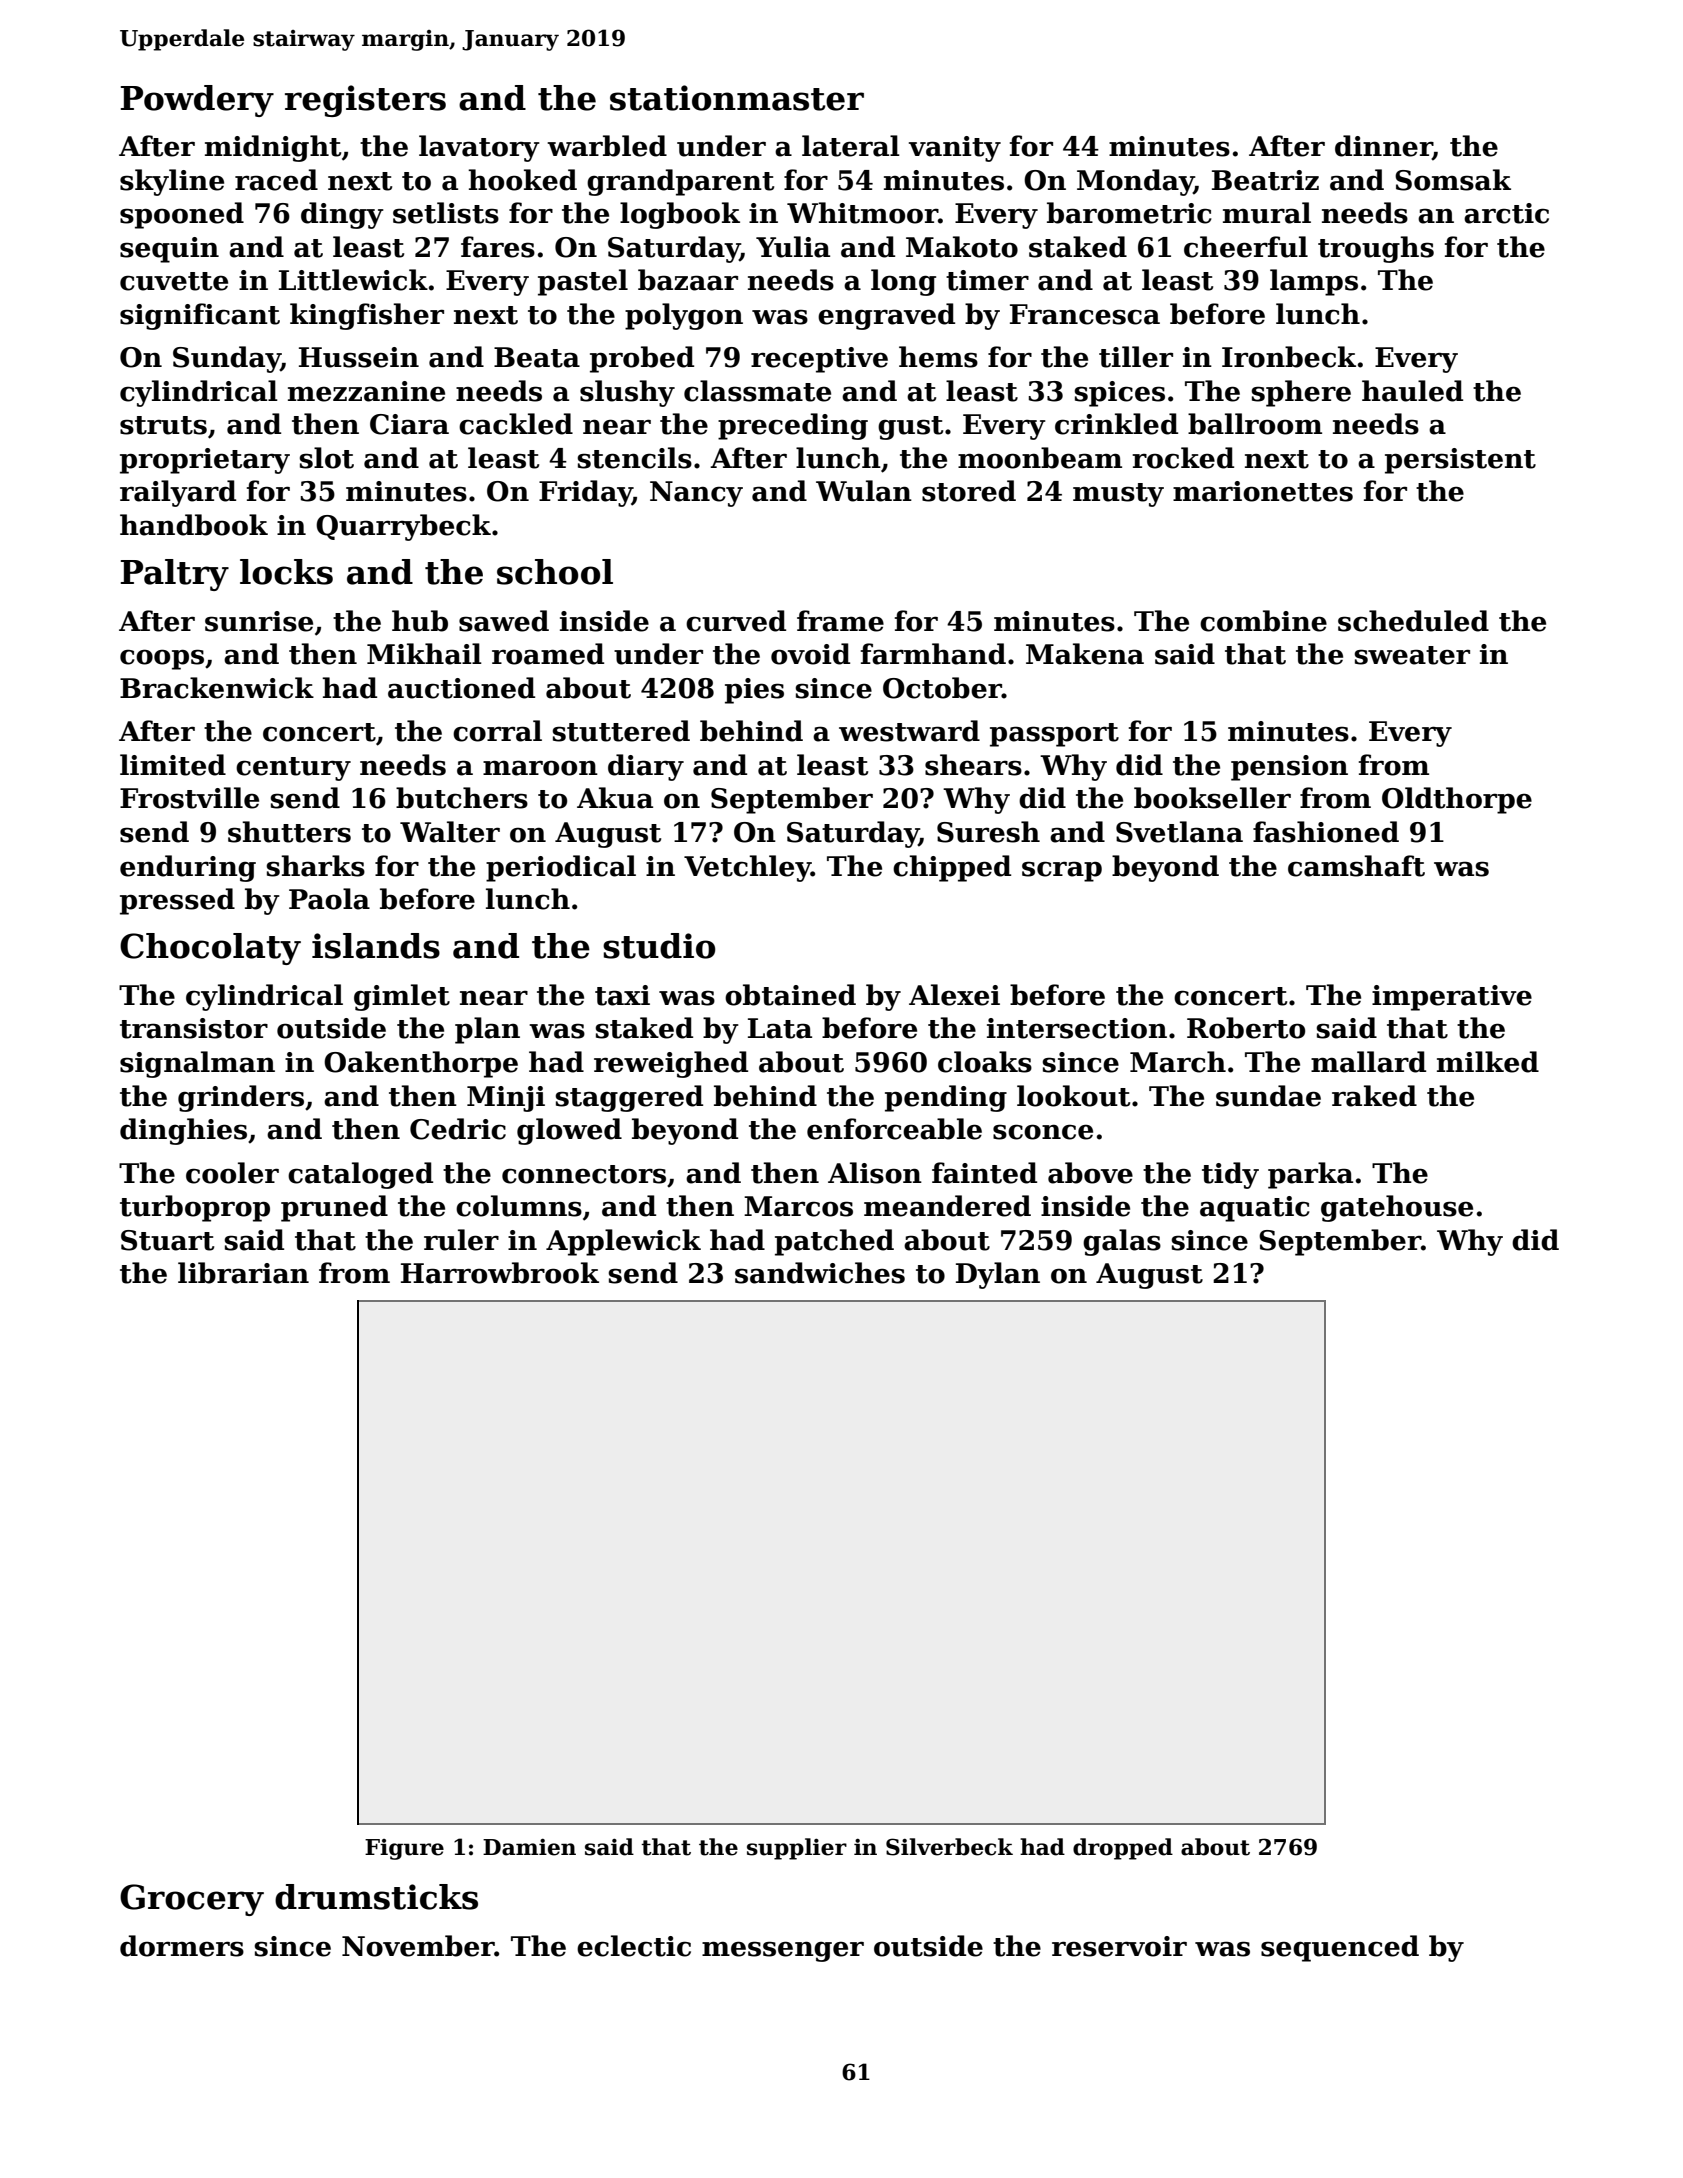 The width and height of the page is (1683, 2178). I want to click on skyline, so click(172, 182).
